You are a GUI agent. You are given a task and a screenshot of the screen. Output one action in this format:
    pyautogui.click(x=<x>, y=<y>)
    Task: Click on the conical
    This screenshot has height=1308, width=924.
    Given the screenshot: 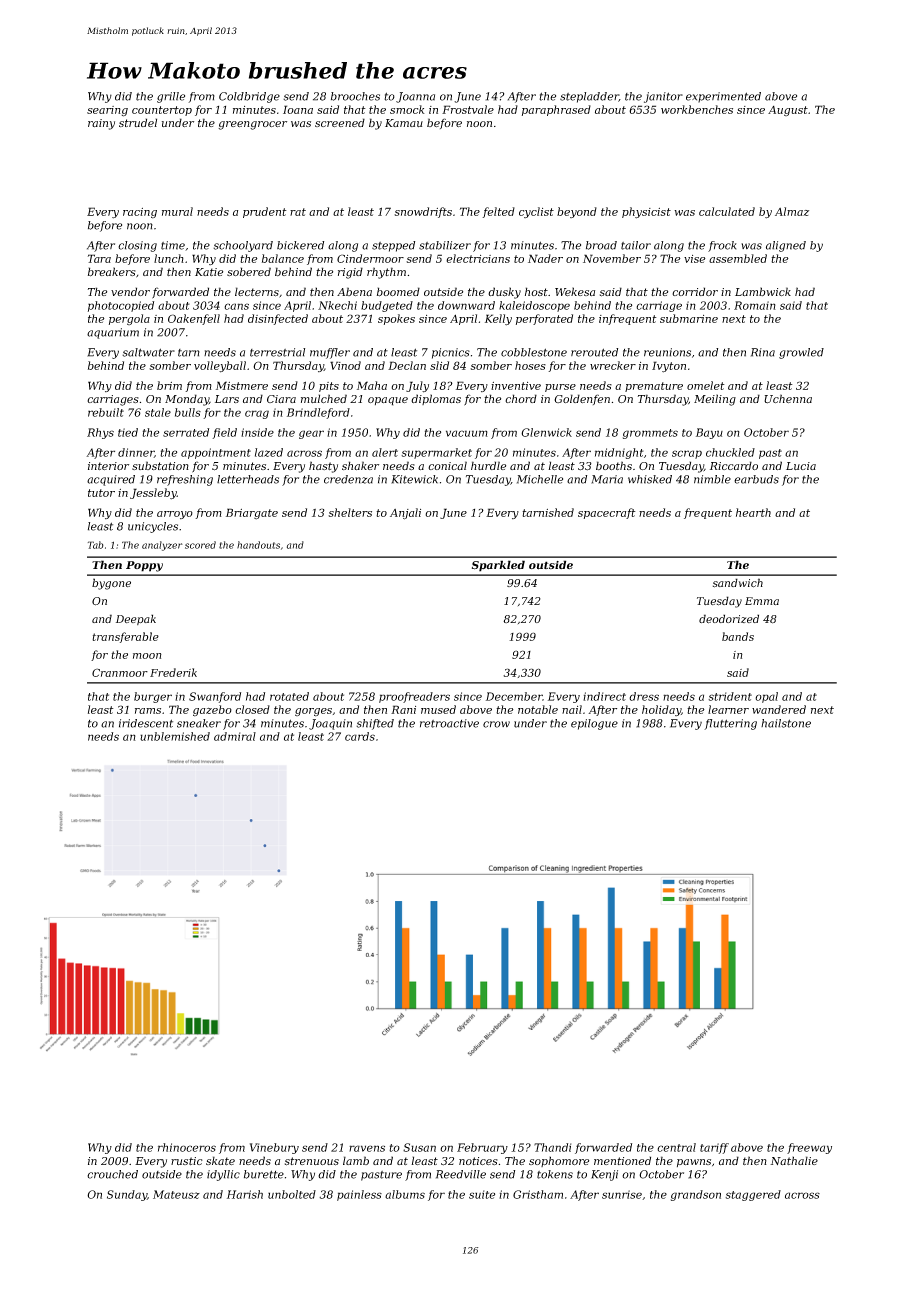 What is the action you would take?
    pyautogui.click(x=447, y=465)
